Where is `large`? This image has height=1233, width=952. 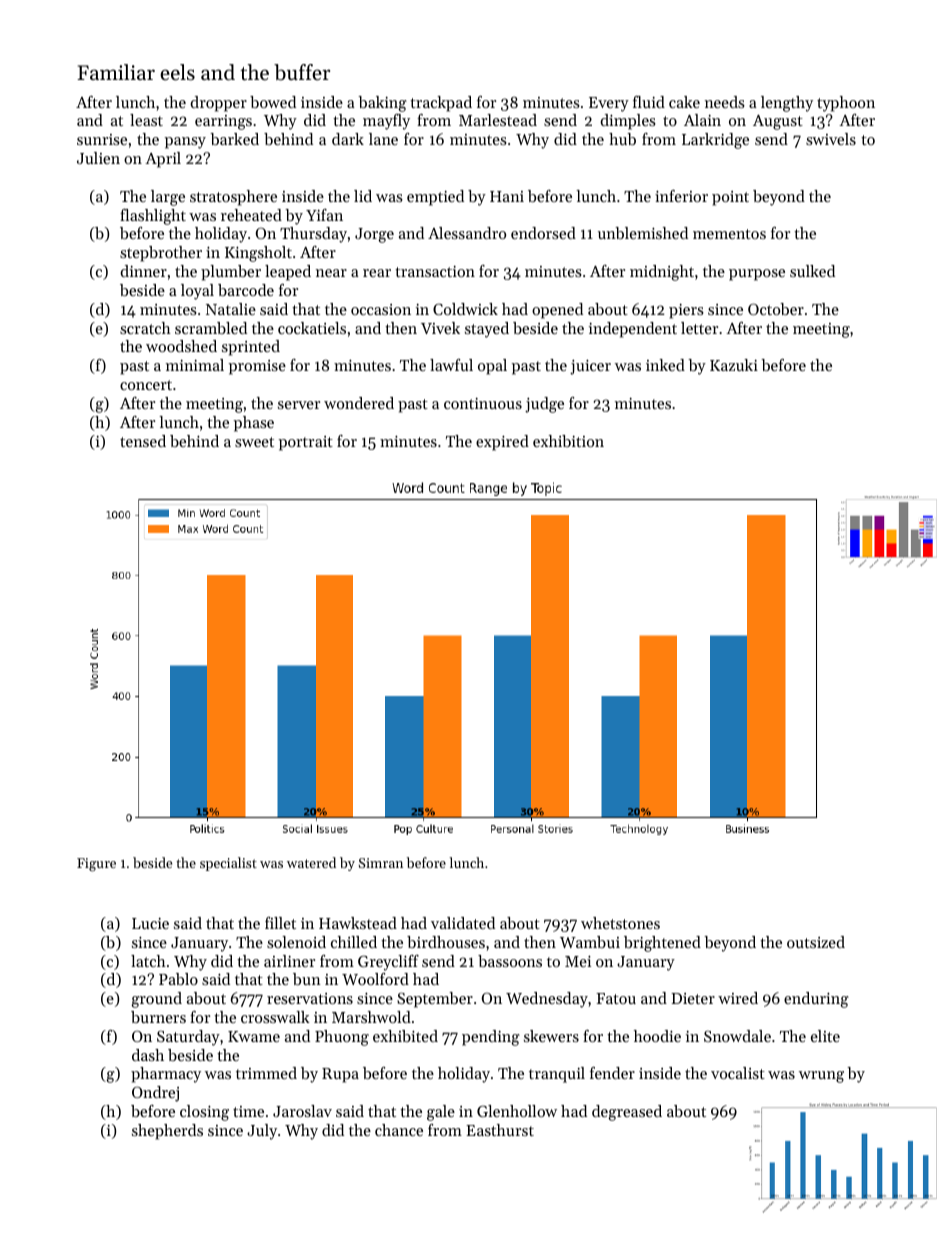
large is located at coordinates (168, 198).
